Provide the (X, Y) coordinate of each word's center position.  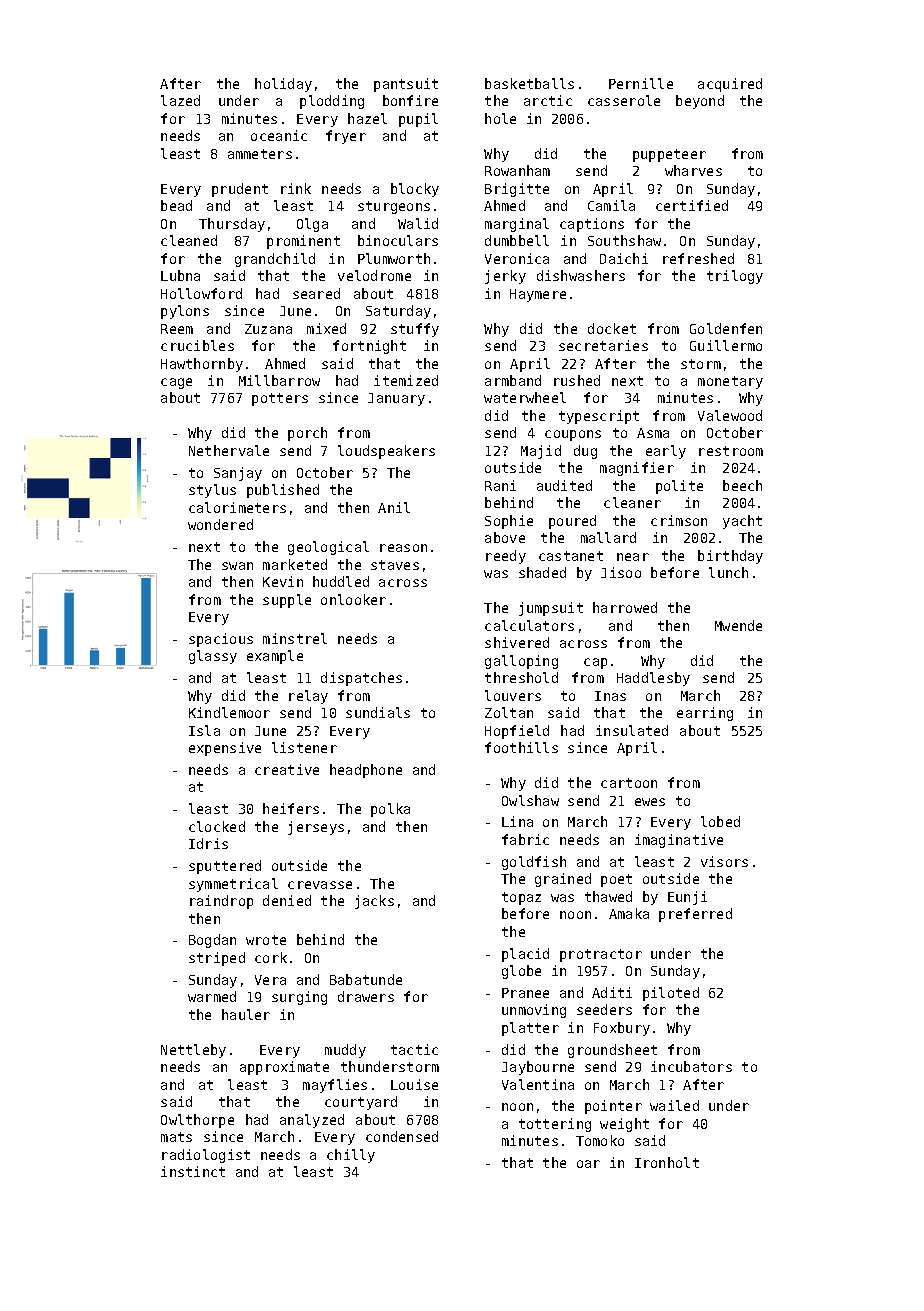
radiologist (206, 1156)
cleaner (632, 502)
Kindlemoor (229, 712)
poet (616, 880)
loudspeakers (386, 452)
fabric (525, 839)
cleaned (189, 240)
